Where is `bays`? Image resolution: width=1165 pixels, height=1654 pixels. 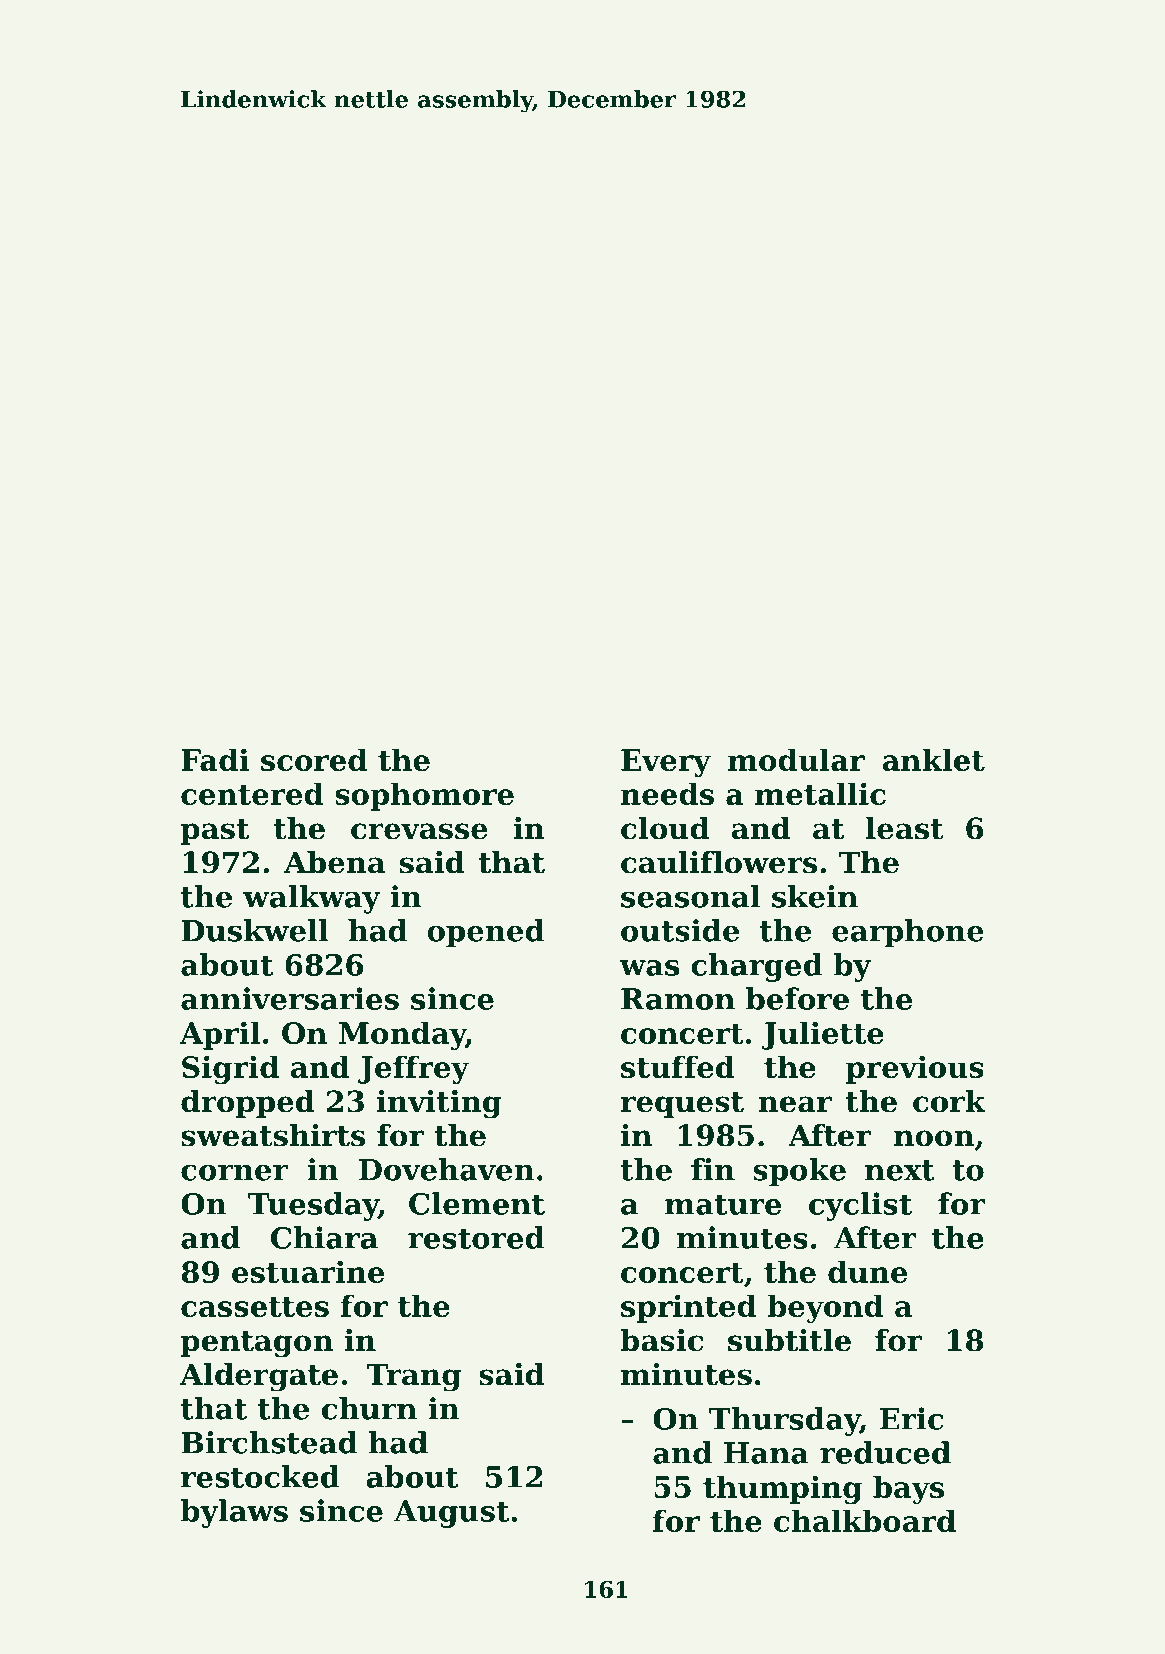 bays is located at coordinates (908, 1489).
